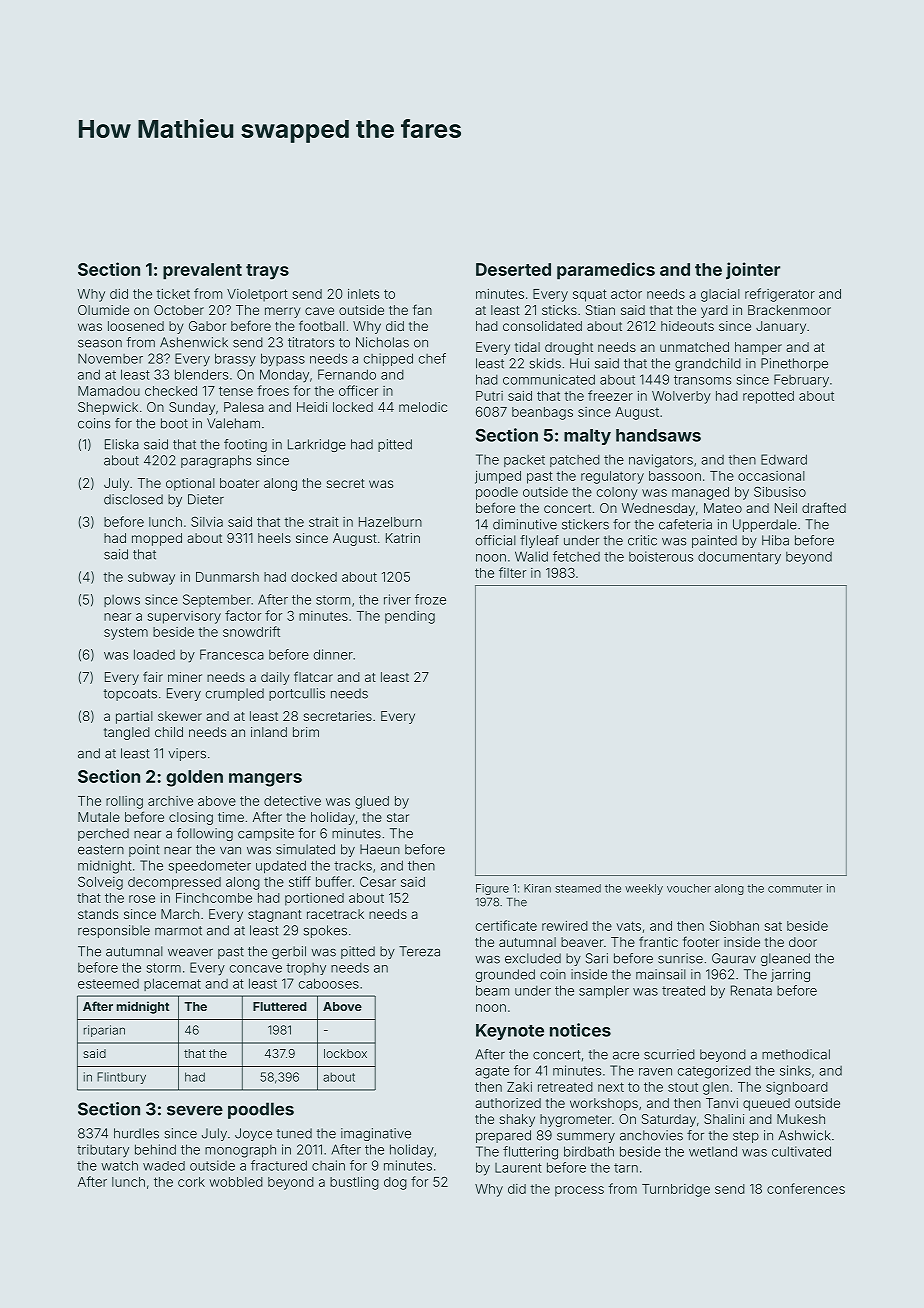  What do you see at coordinates (801, 381) in the document?
I see `February` at bounding box center [801, 381].
